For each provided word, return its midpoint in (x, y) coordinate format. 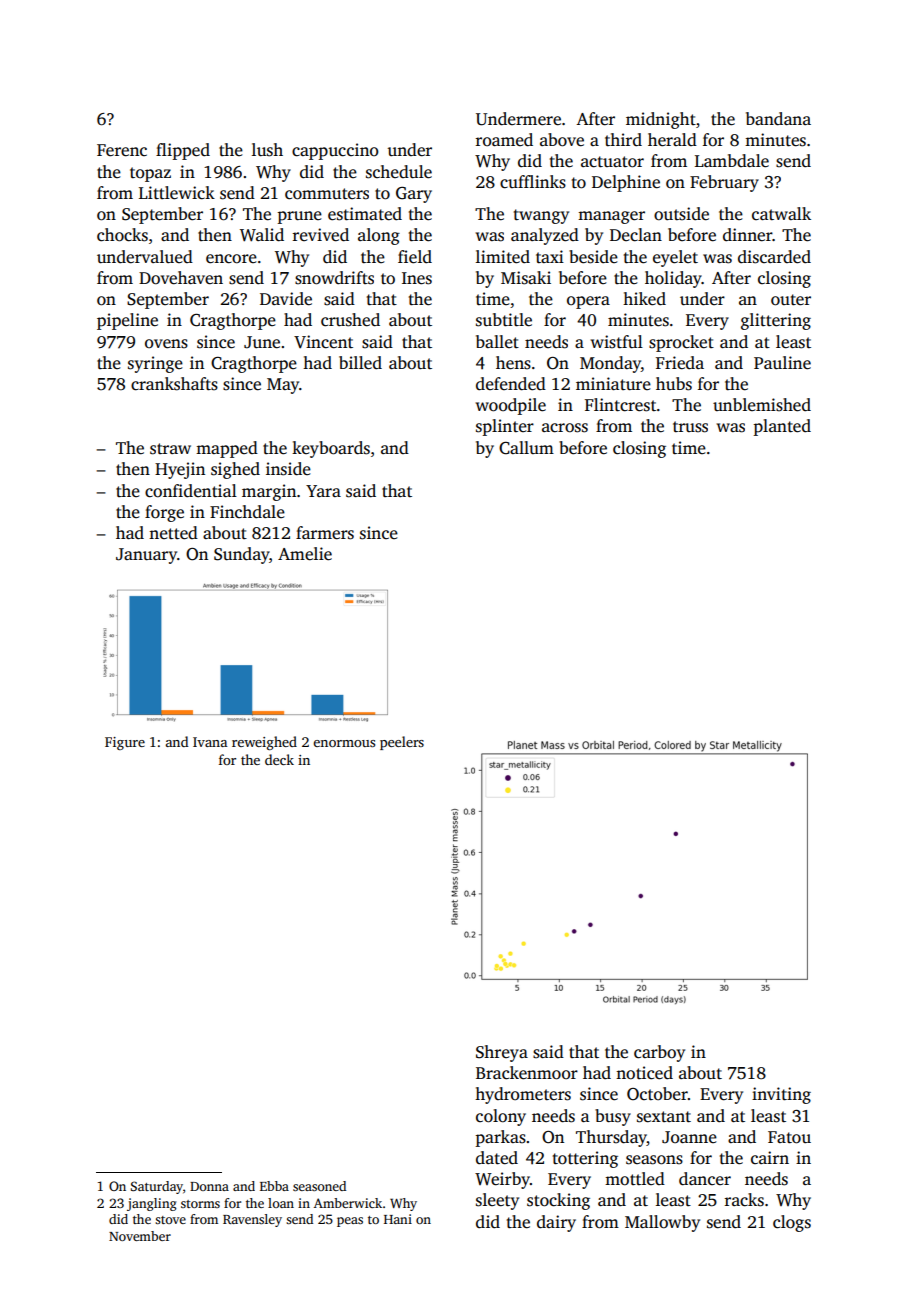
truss (690, 427)
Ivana (210, 742)
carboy (659, 1053)
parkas (501, 1138)
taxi (550, 256)
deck (279, 759)
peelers (402, 743)
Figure (125, 743)
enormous (344, 743)
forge (164, 513)
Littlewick (177, 193)
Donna (209, 1186)
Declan (636, 235)
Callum (526, 448)
